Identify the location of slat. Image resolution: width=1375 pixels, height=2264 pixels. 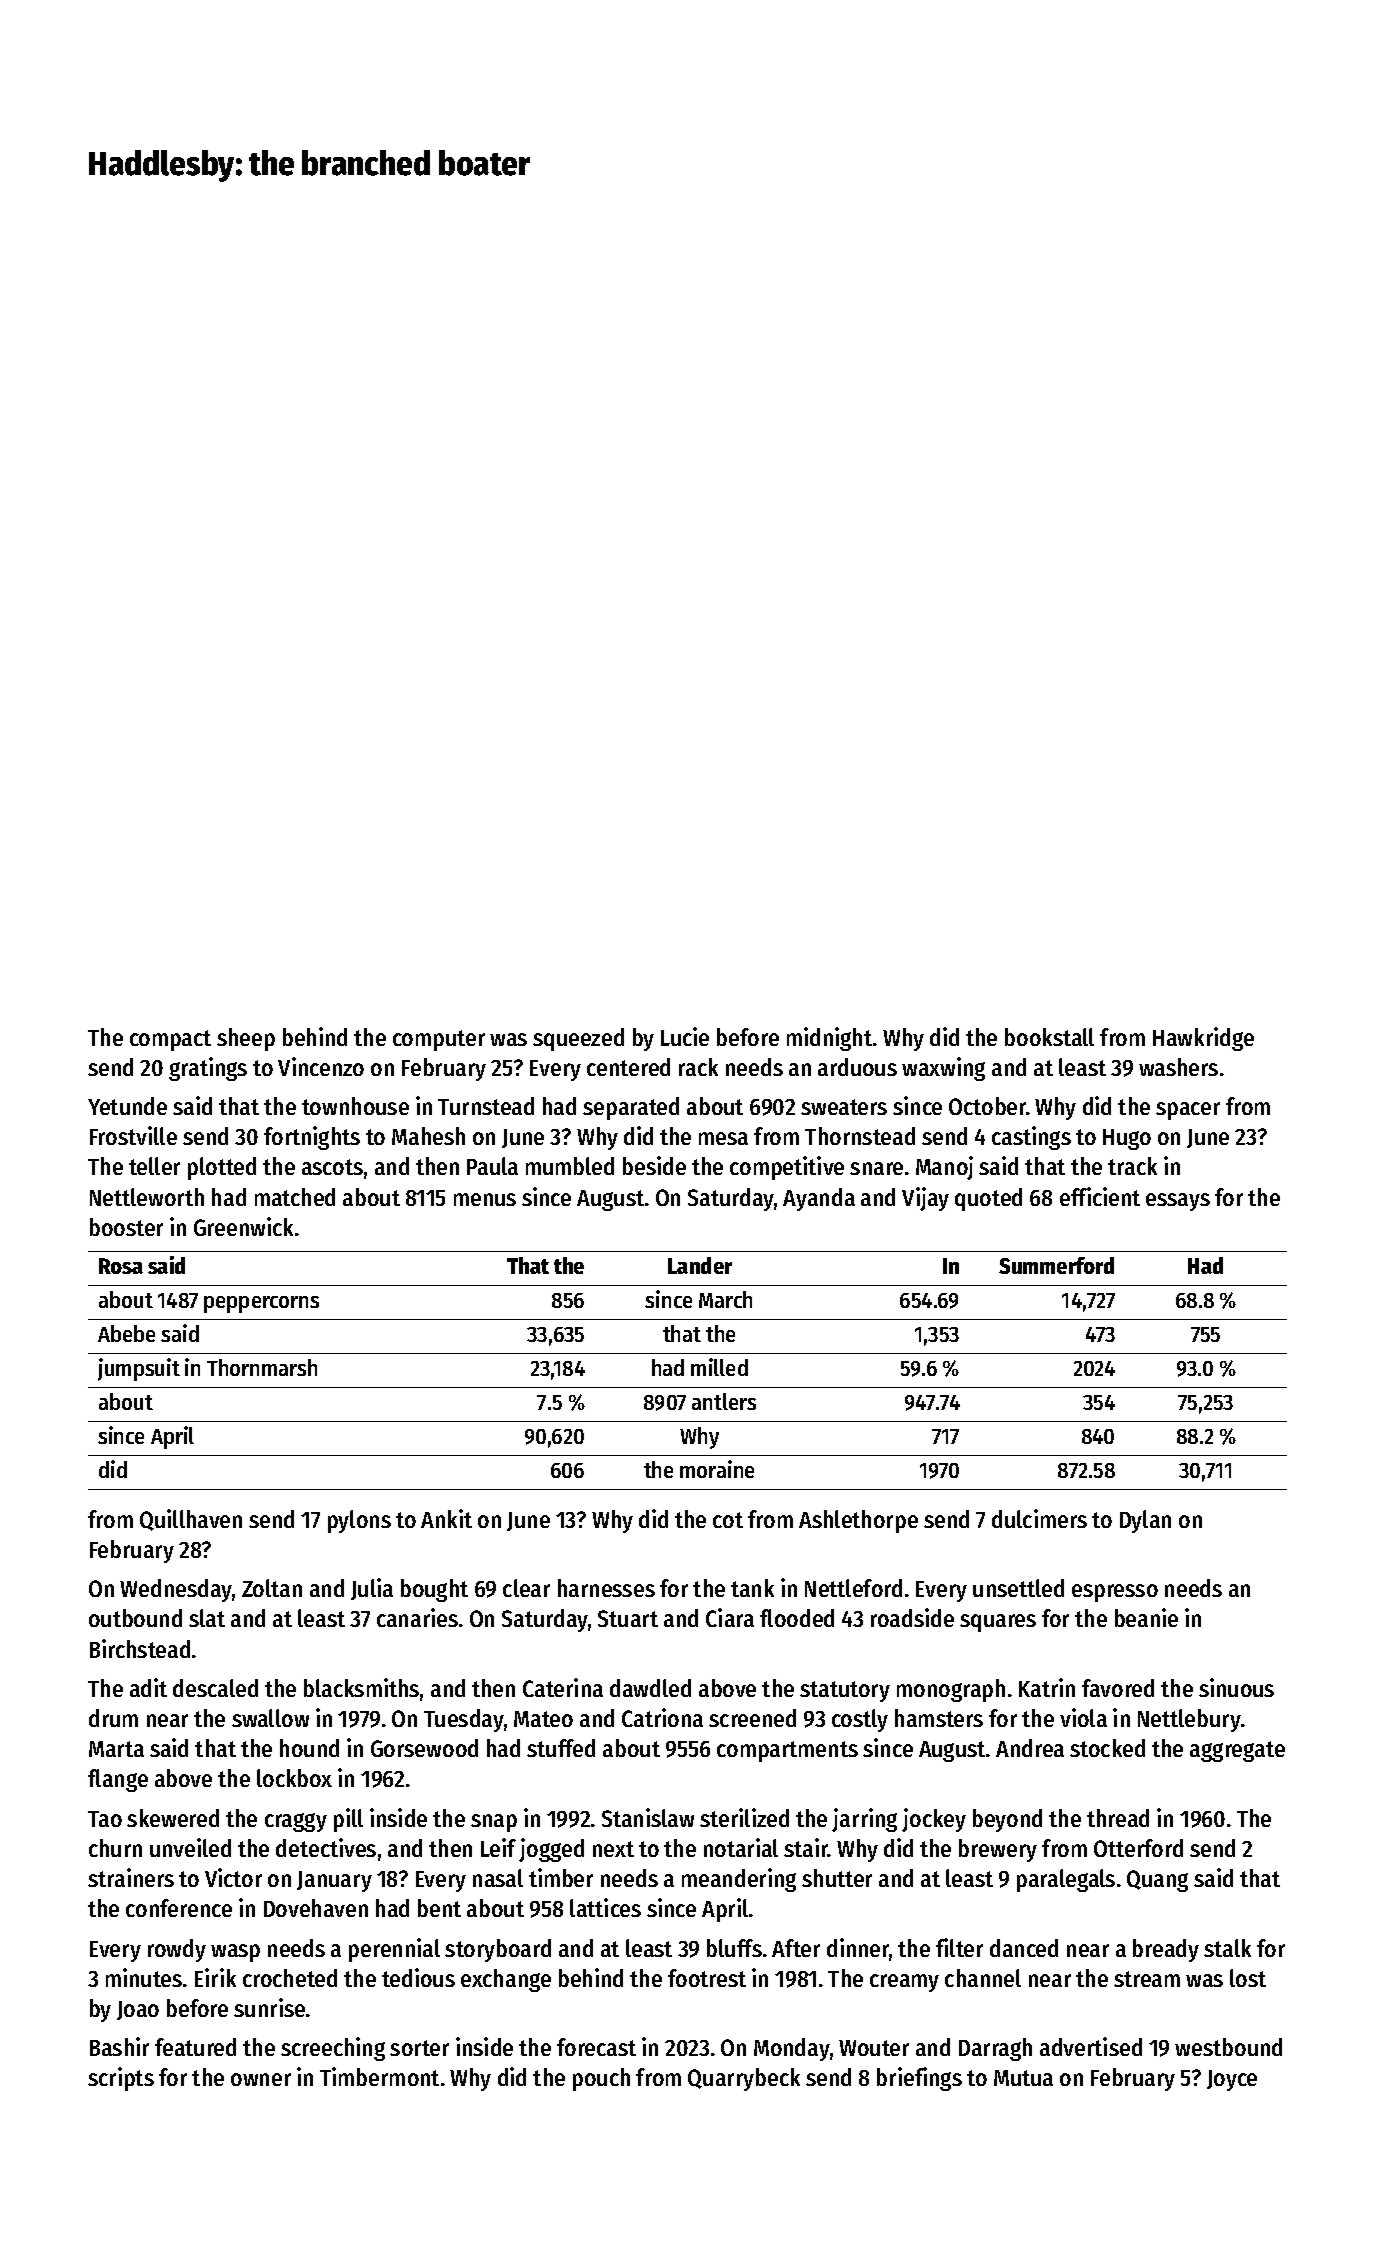
(207, 1618).
